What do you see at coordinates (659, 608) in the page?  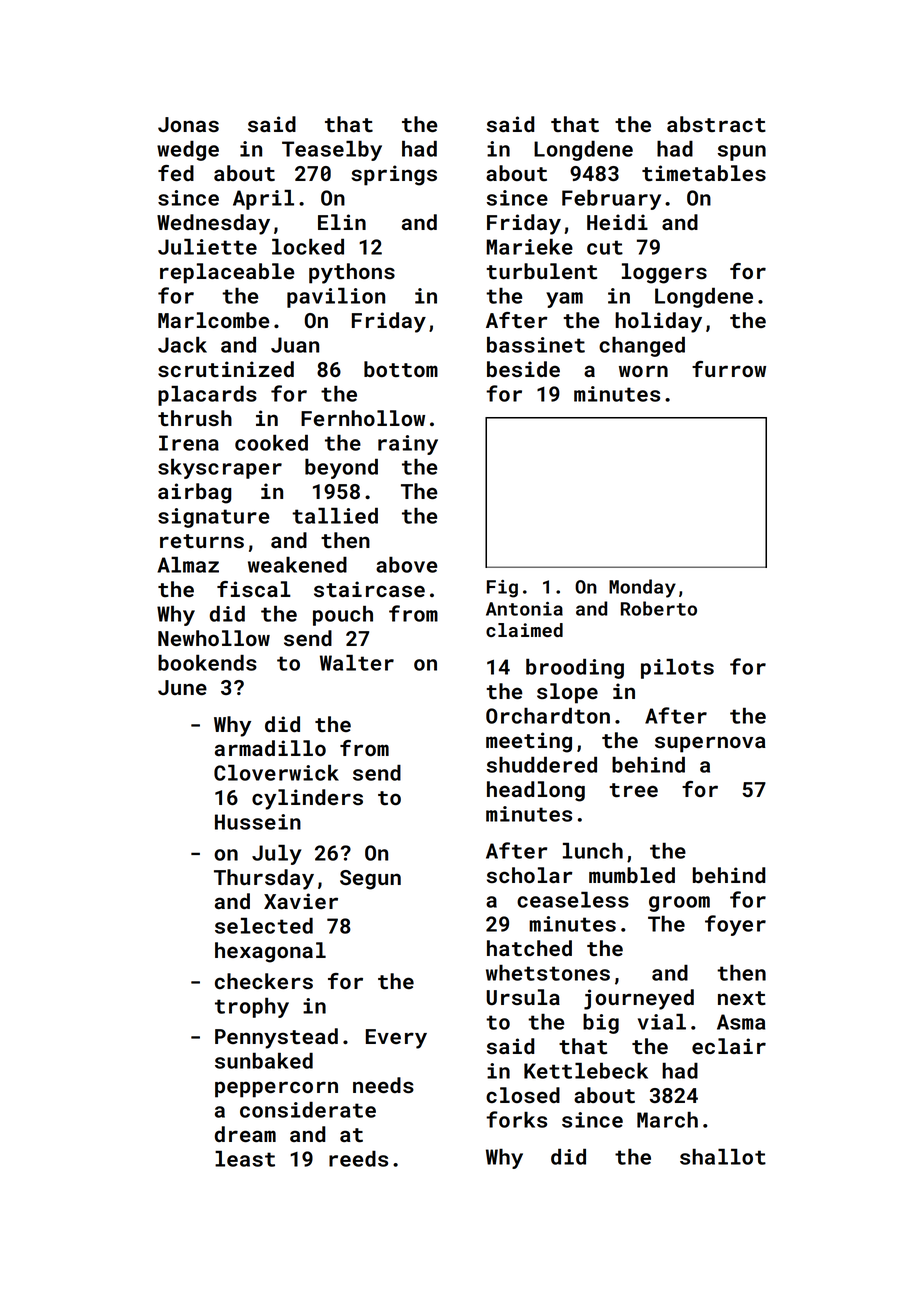 I see `Roberto` at bounding box center [659, 608].
